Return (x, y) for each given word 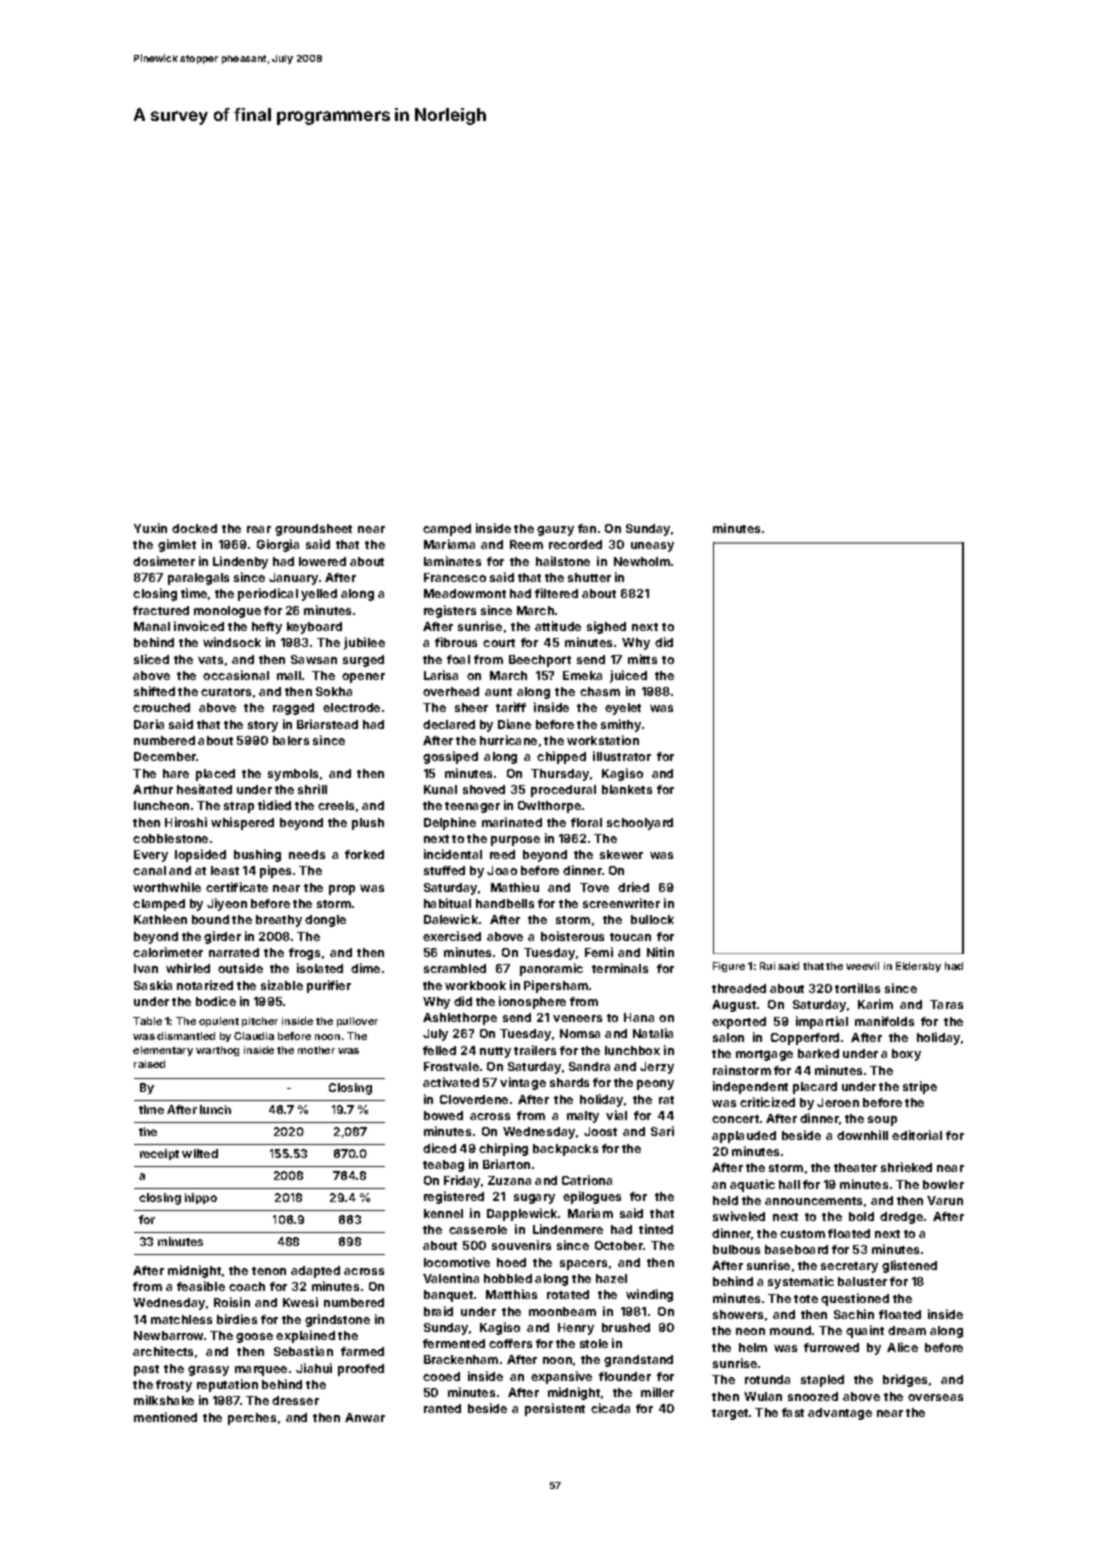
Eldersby (918, 967)
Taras (946, 1004)
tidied (274, 805)
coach (247, 1286)
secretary (849, 1267)
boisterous (572, 936)
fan (587, 528)
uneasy (652, 547)
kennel (443, 1213)
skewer (621, 854)
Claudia (254, 1036)
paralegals (198, 579)
